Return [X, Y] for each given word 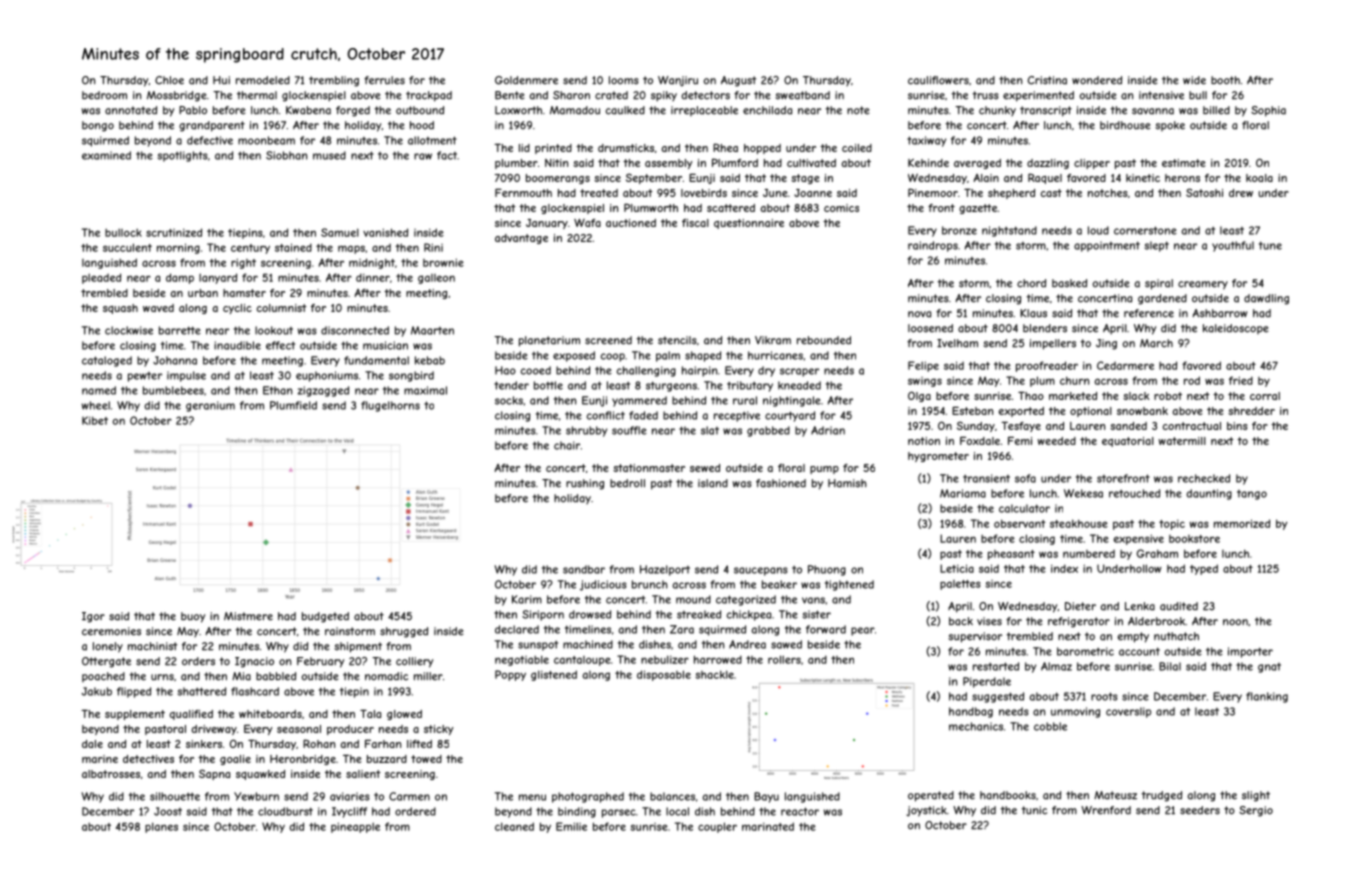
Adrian [828, 430]
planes [161, 827]
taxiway [926, 141]
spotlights [183, 156]
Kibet [95, 420]
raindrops [933, 246]
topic [1172, 524]
